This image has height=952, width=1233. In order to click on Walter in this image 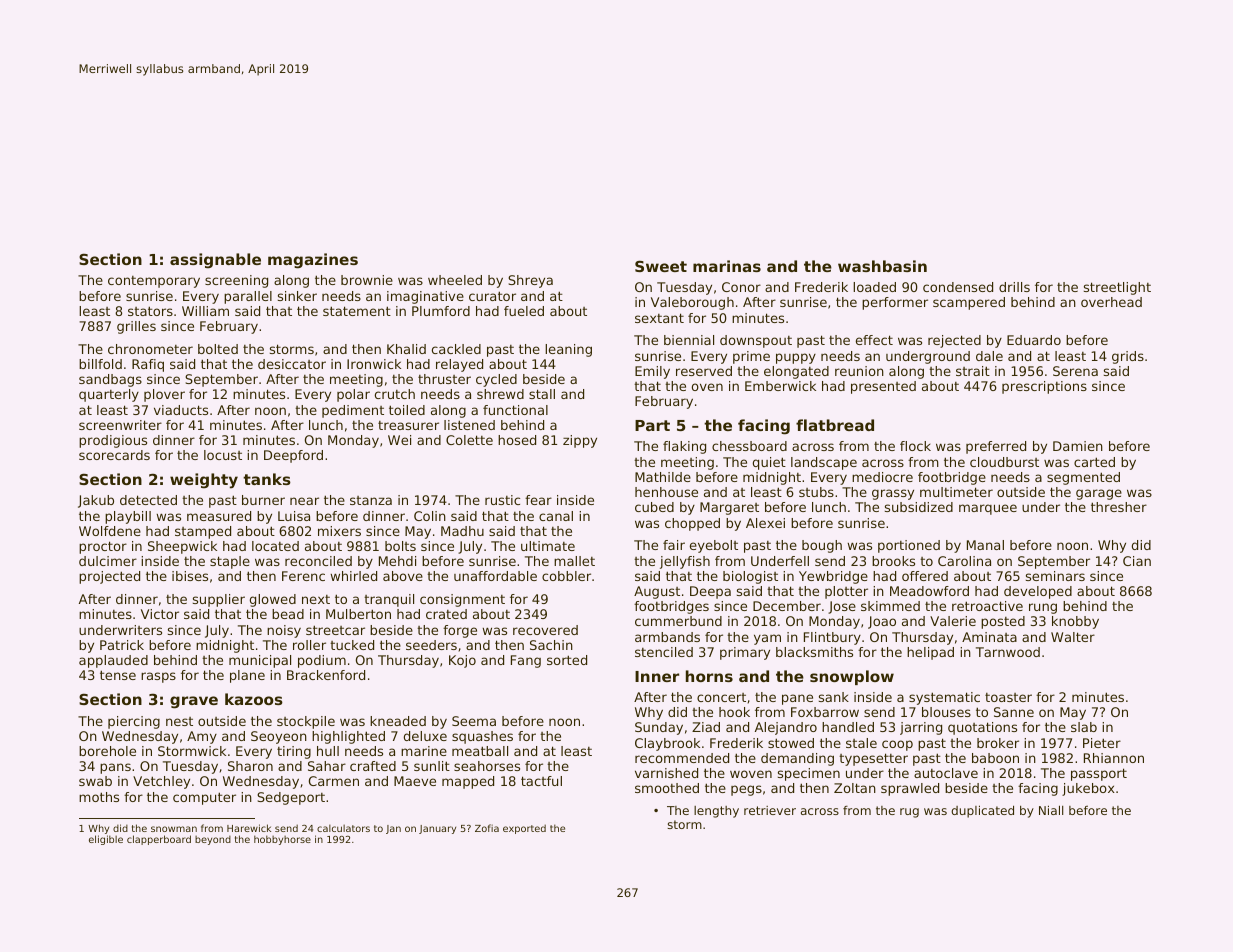, I will do `click(1073, 637)`.
